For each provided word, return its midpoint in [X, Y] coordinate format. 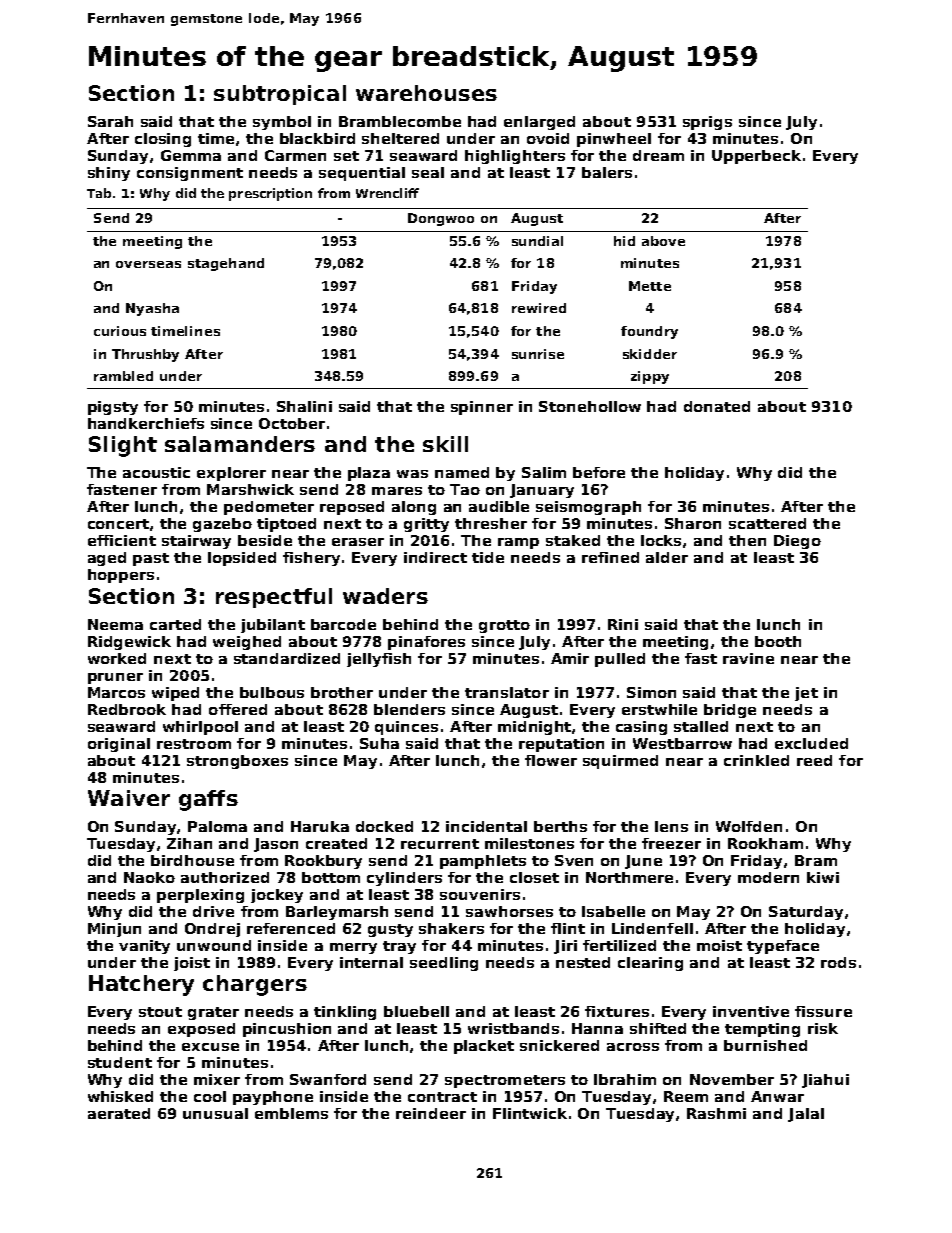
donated [717, 406]
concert [118, 524]
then [747, 540]
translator [507, 692]
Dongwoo [441, 219]
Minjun [114, 930]
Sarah [110, 121]
